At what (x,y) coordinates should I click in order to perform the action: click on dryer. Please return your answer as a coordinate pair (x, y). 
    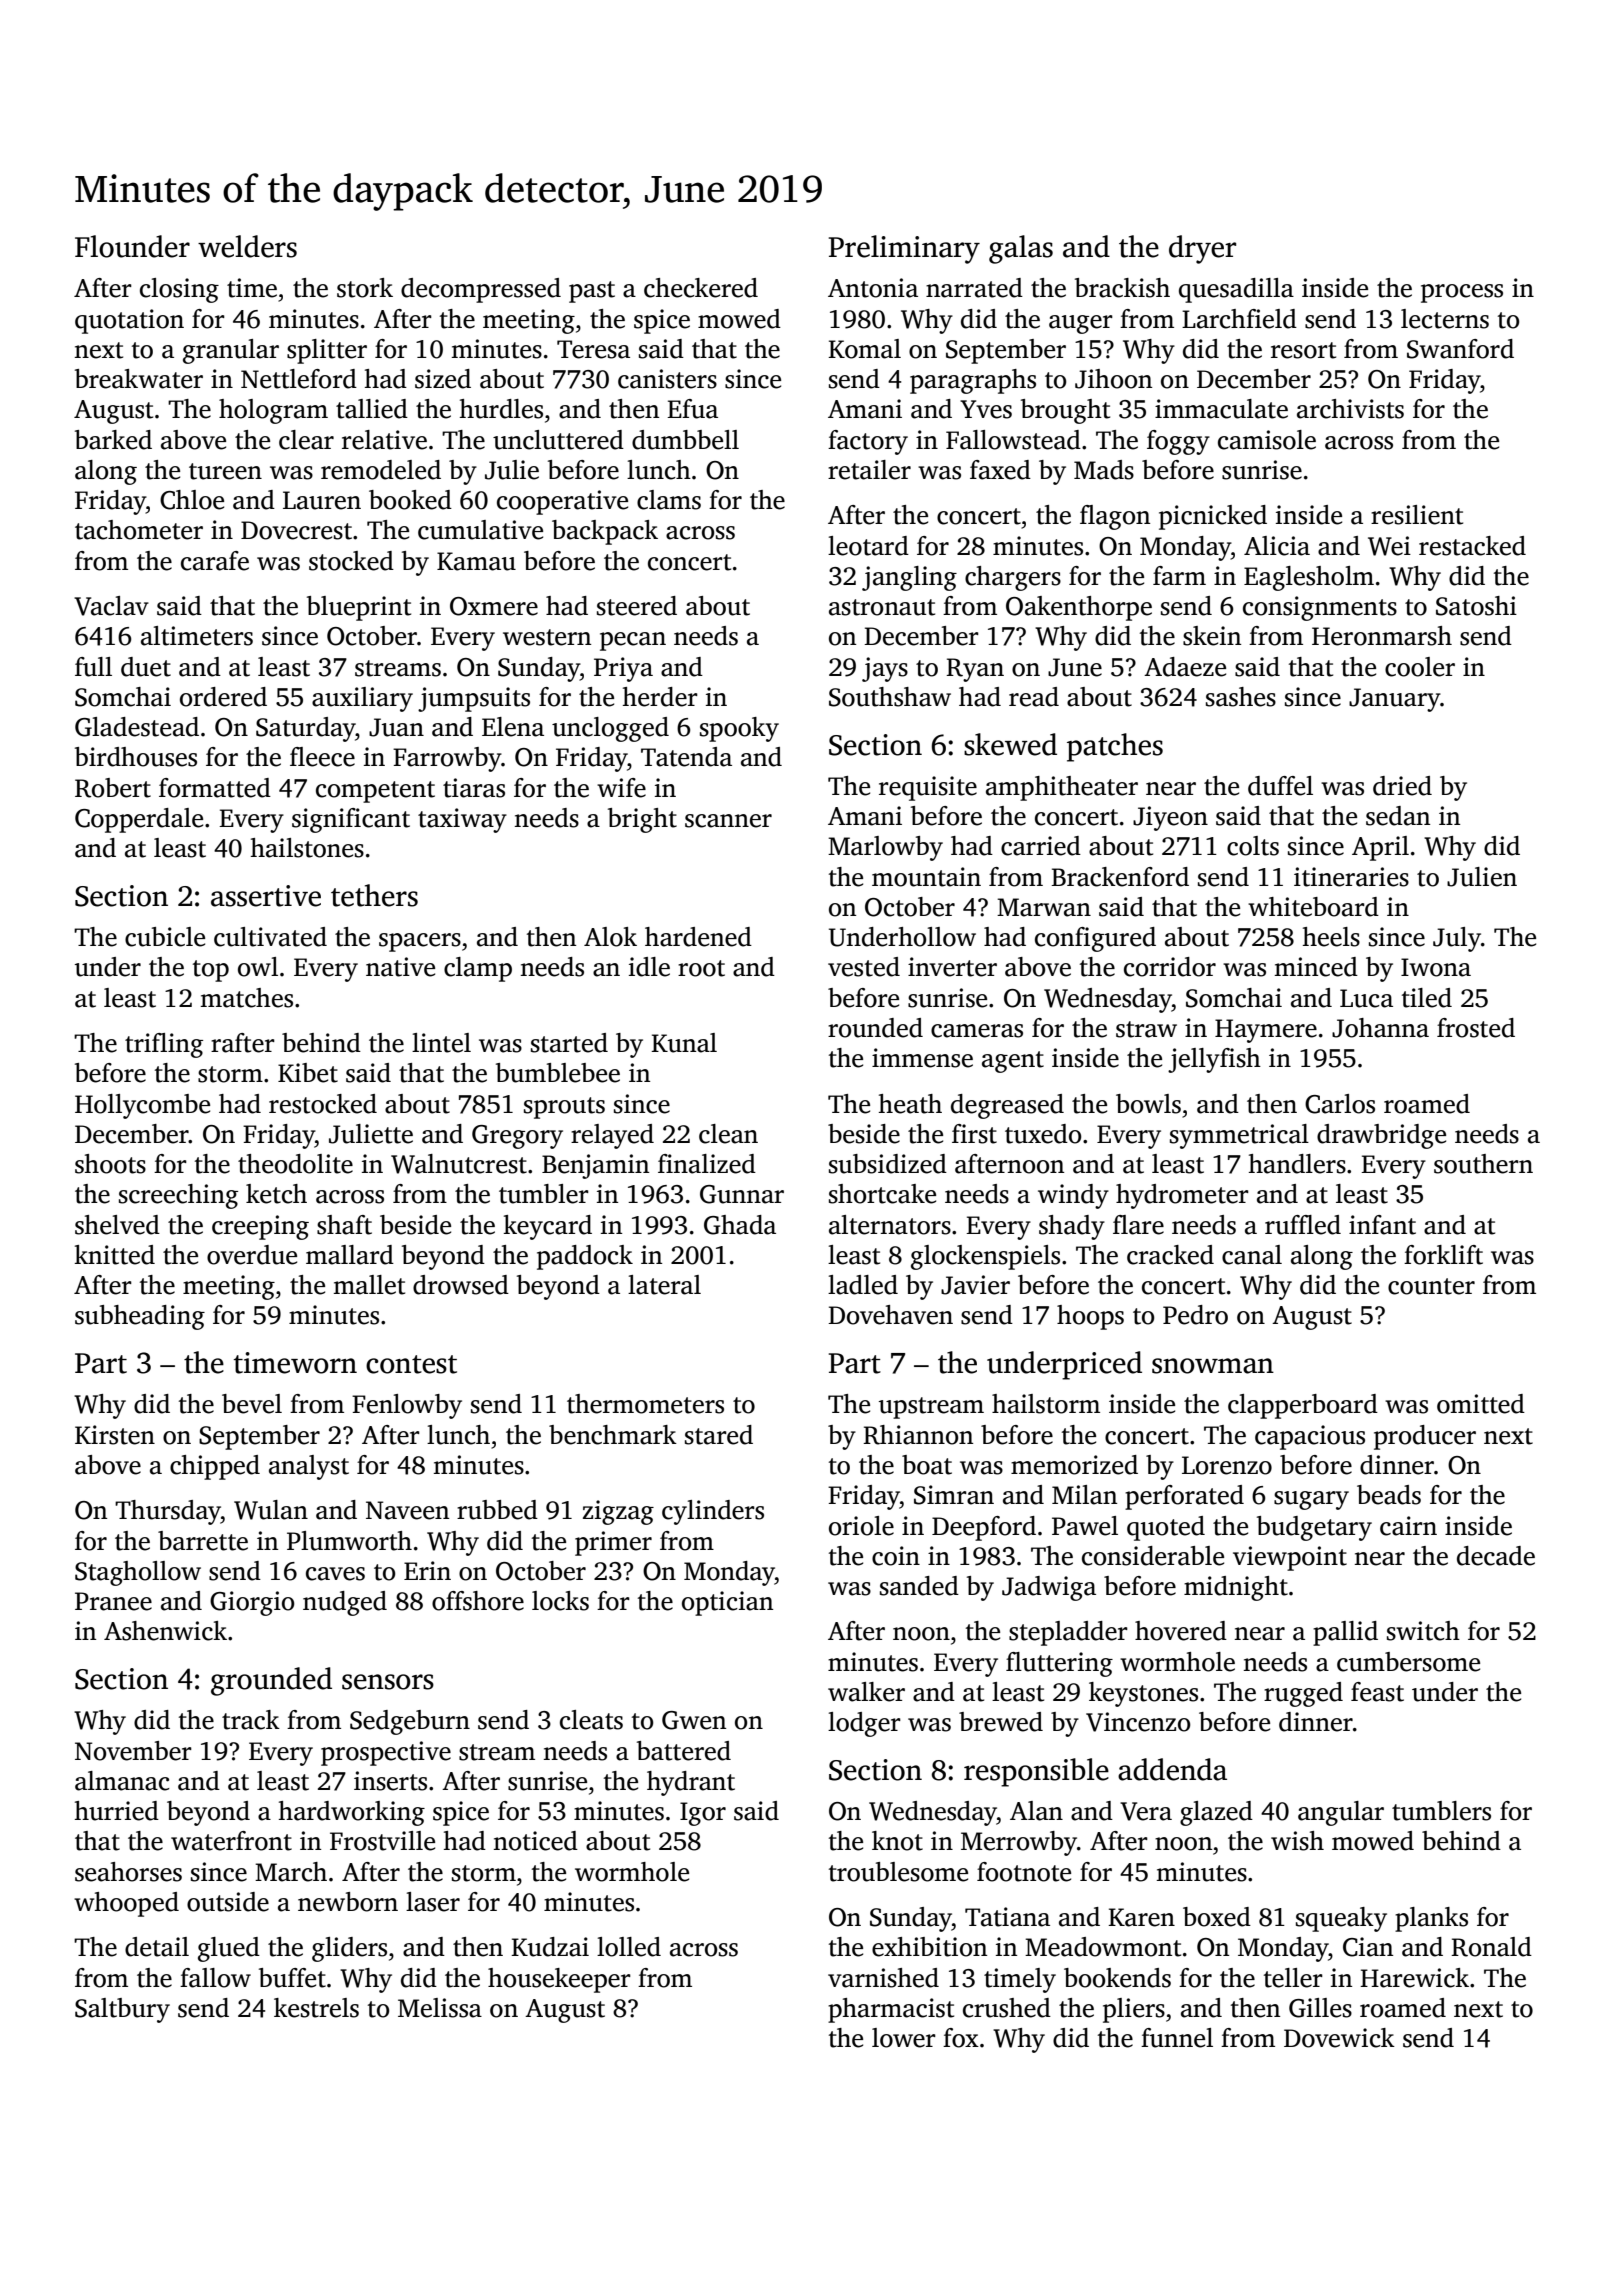
    Looking at the image, I should click on (1202, 249).
